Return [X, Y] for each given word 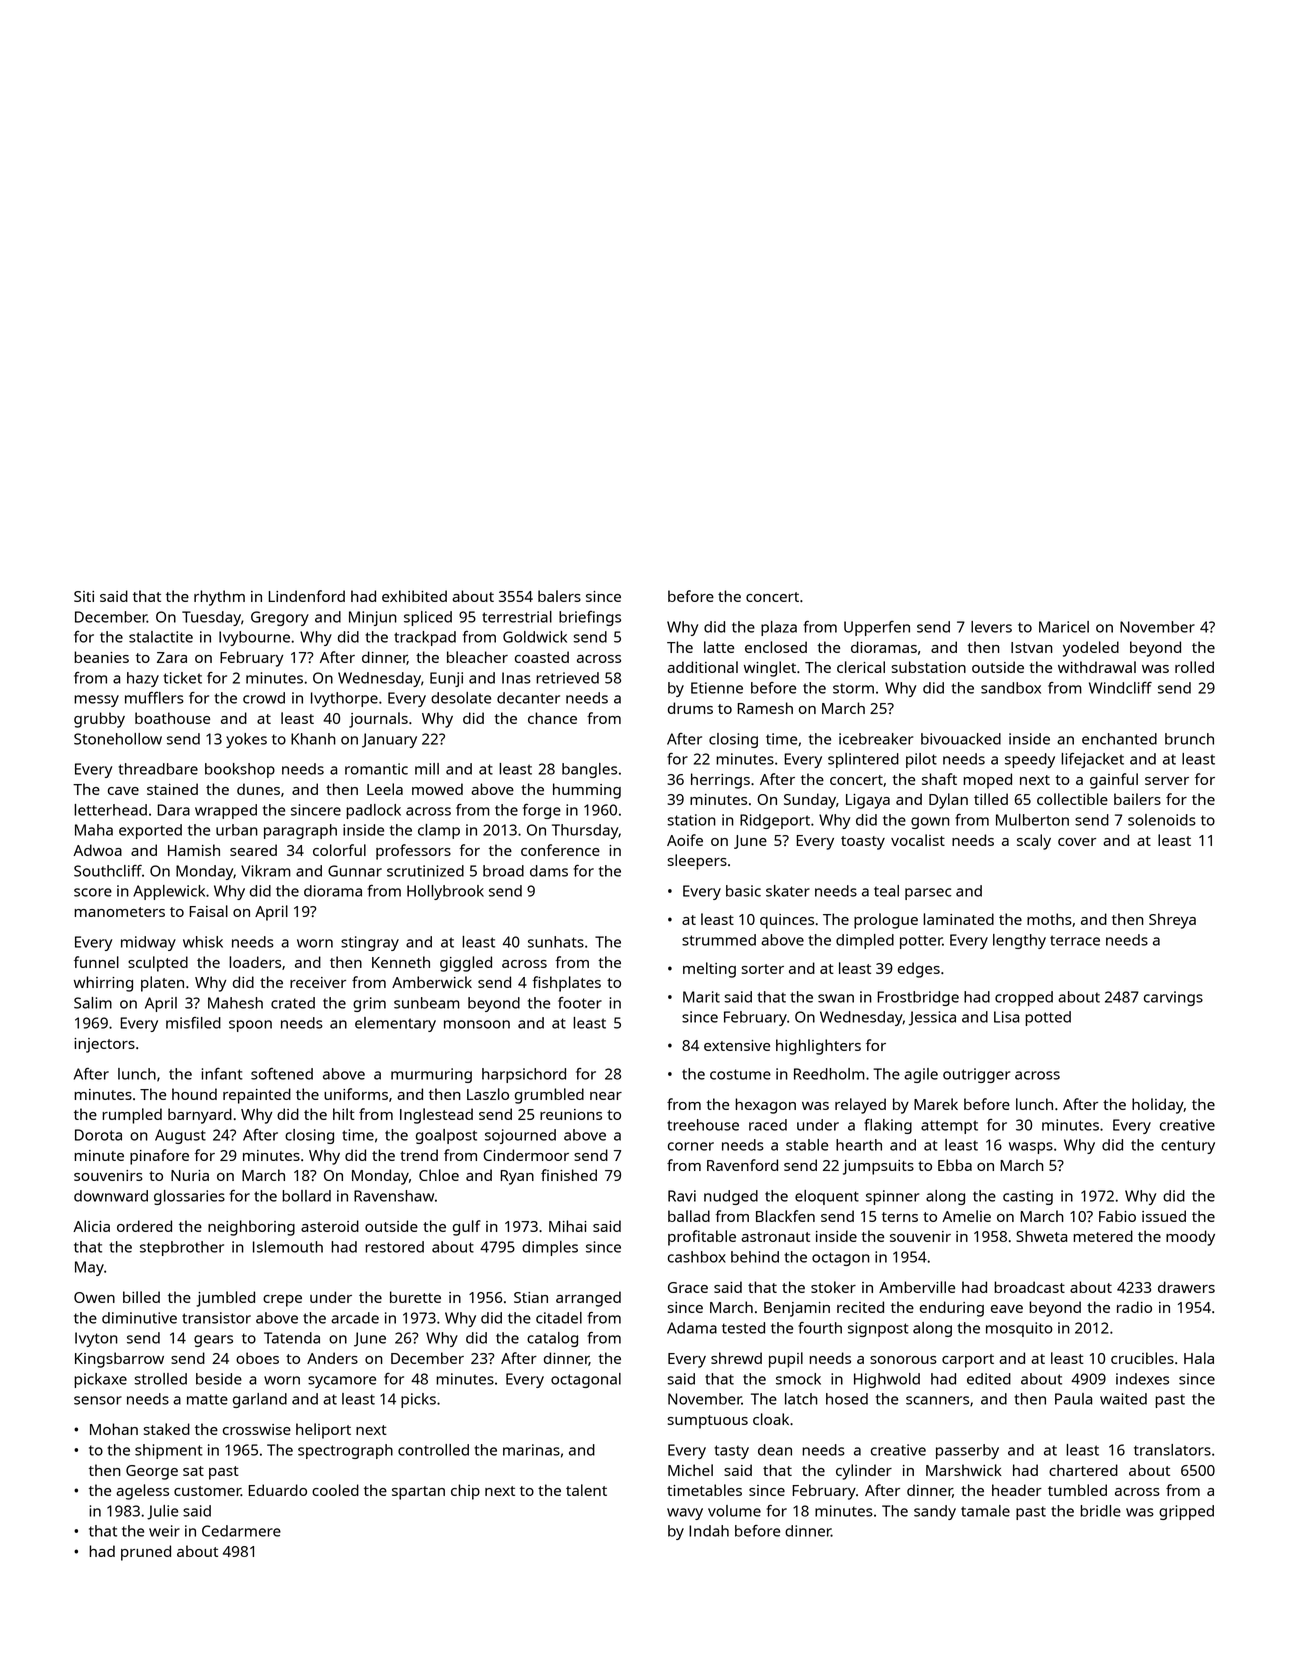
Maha [94, 830]
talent [586, 1490]
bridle [1100, 1511]
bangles [589, 770]
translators [1172, 1450]
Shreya [1172, 921]
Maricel [1064, 627]
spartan [418, 1493]
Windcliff [1120, 688]
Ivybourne [254, 638]
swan [836, 998]
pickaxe [100, 1380]
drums [690, 708]
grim [369, 1004]
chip [465, 1492]
